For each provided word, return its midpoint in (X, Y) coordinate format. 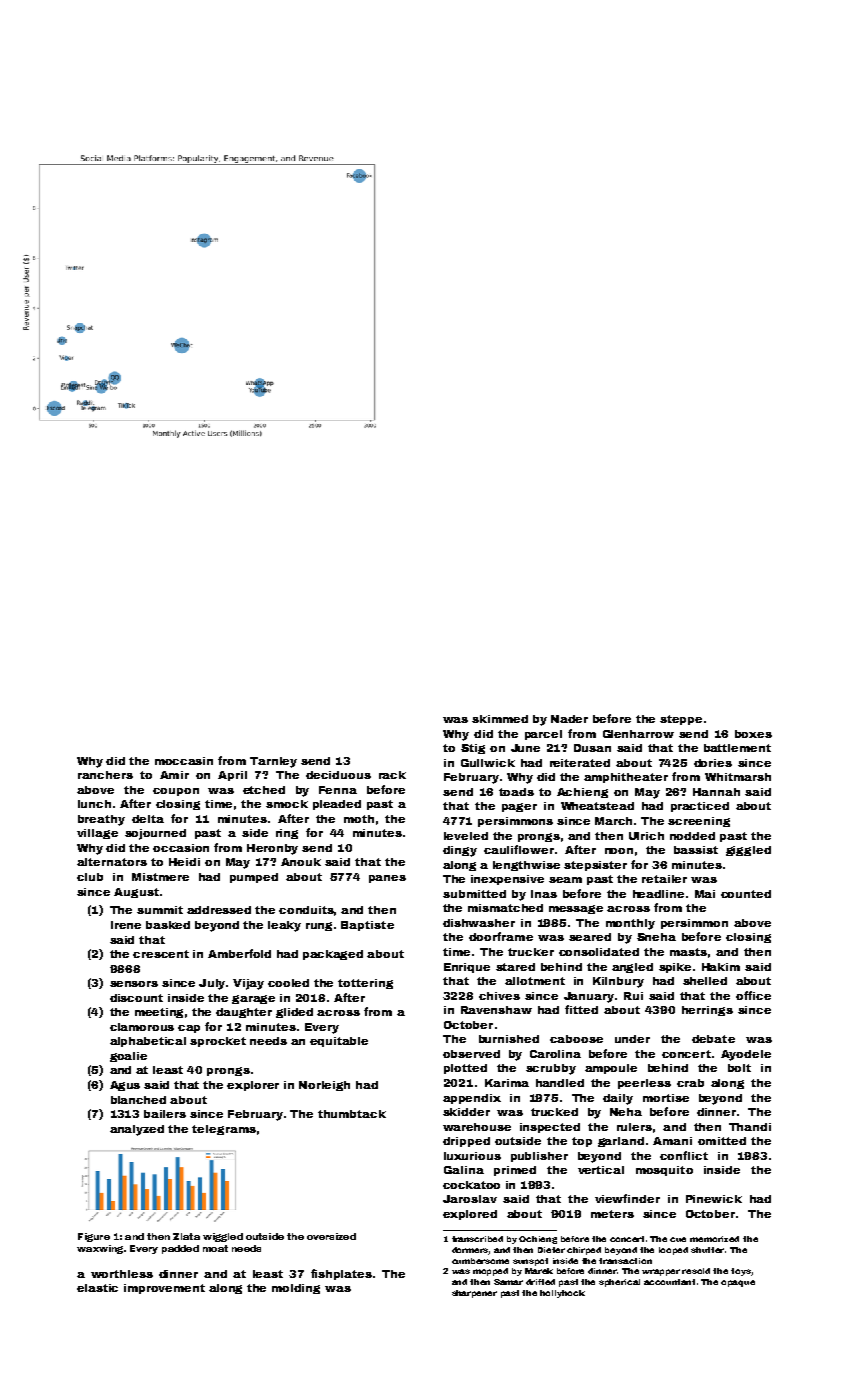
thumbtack (352, 1114)
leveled (466, 836)
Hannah (716, 792)
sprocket (218, 1042)
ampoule (611, 1069)
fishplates (341, 1274)
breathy (101, 820)
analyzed (137, 1130)
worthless (122, 1274)
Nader (569, 719)
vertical (601, 1170)
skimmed (500, 719)
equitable (339, 1042)
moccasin (184, 761)
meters (612, 1214)
